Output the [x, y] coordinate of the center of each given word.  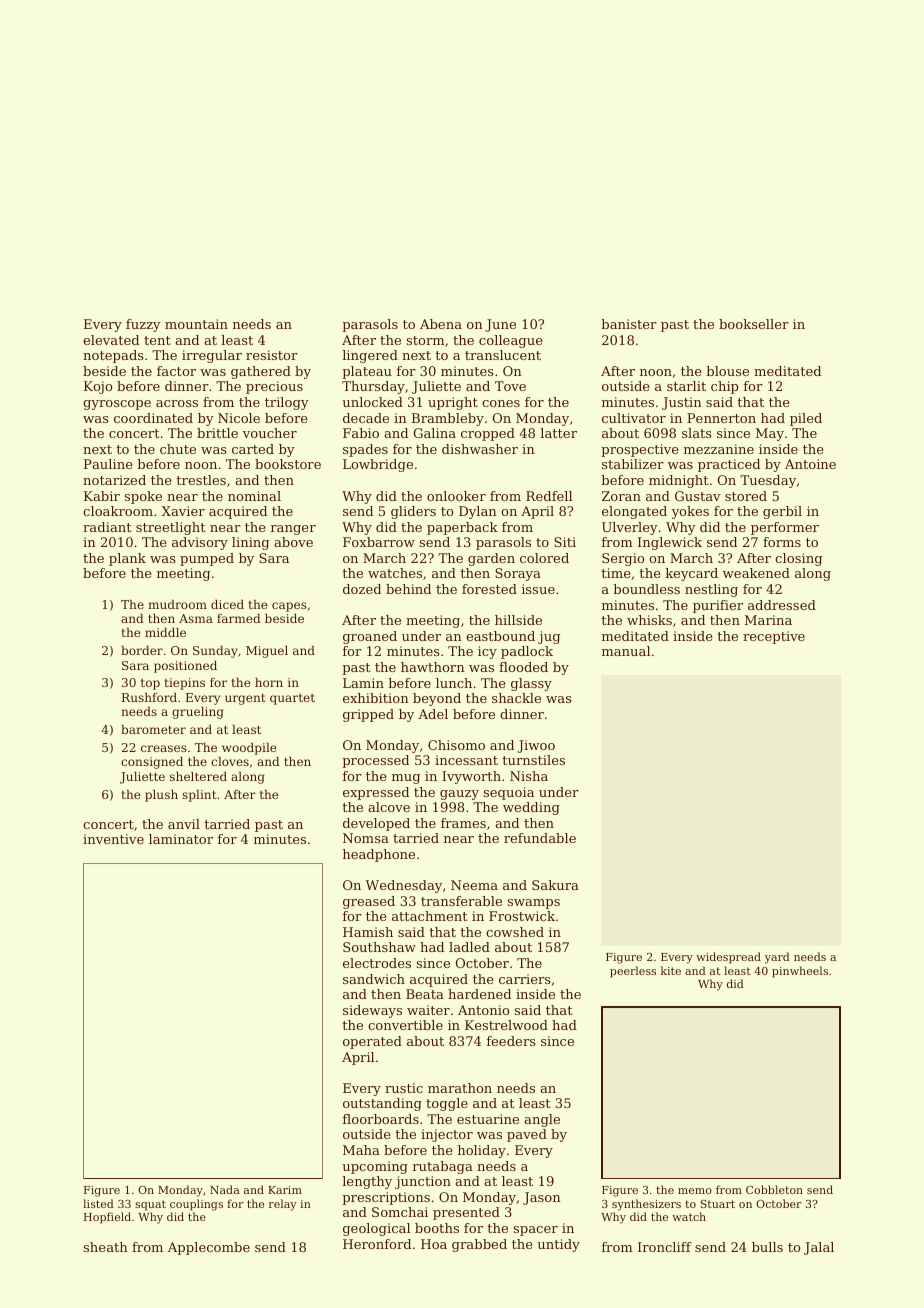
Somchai [400, 1212]
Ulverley [630, 528]
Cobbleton [774, 1189]
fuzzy [143, 325]
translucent [503, 355]
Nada [225, 1189]
